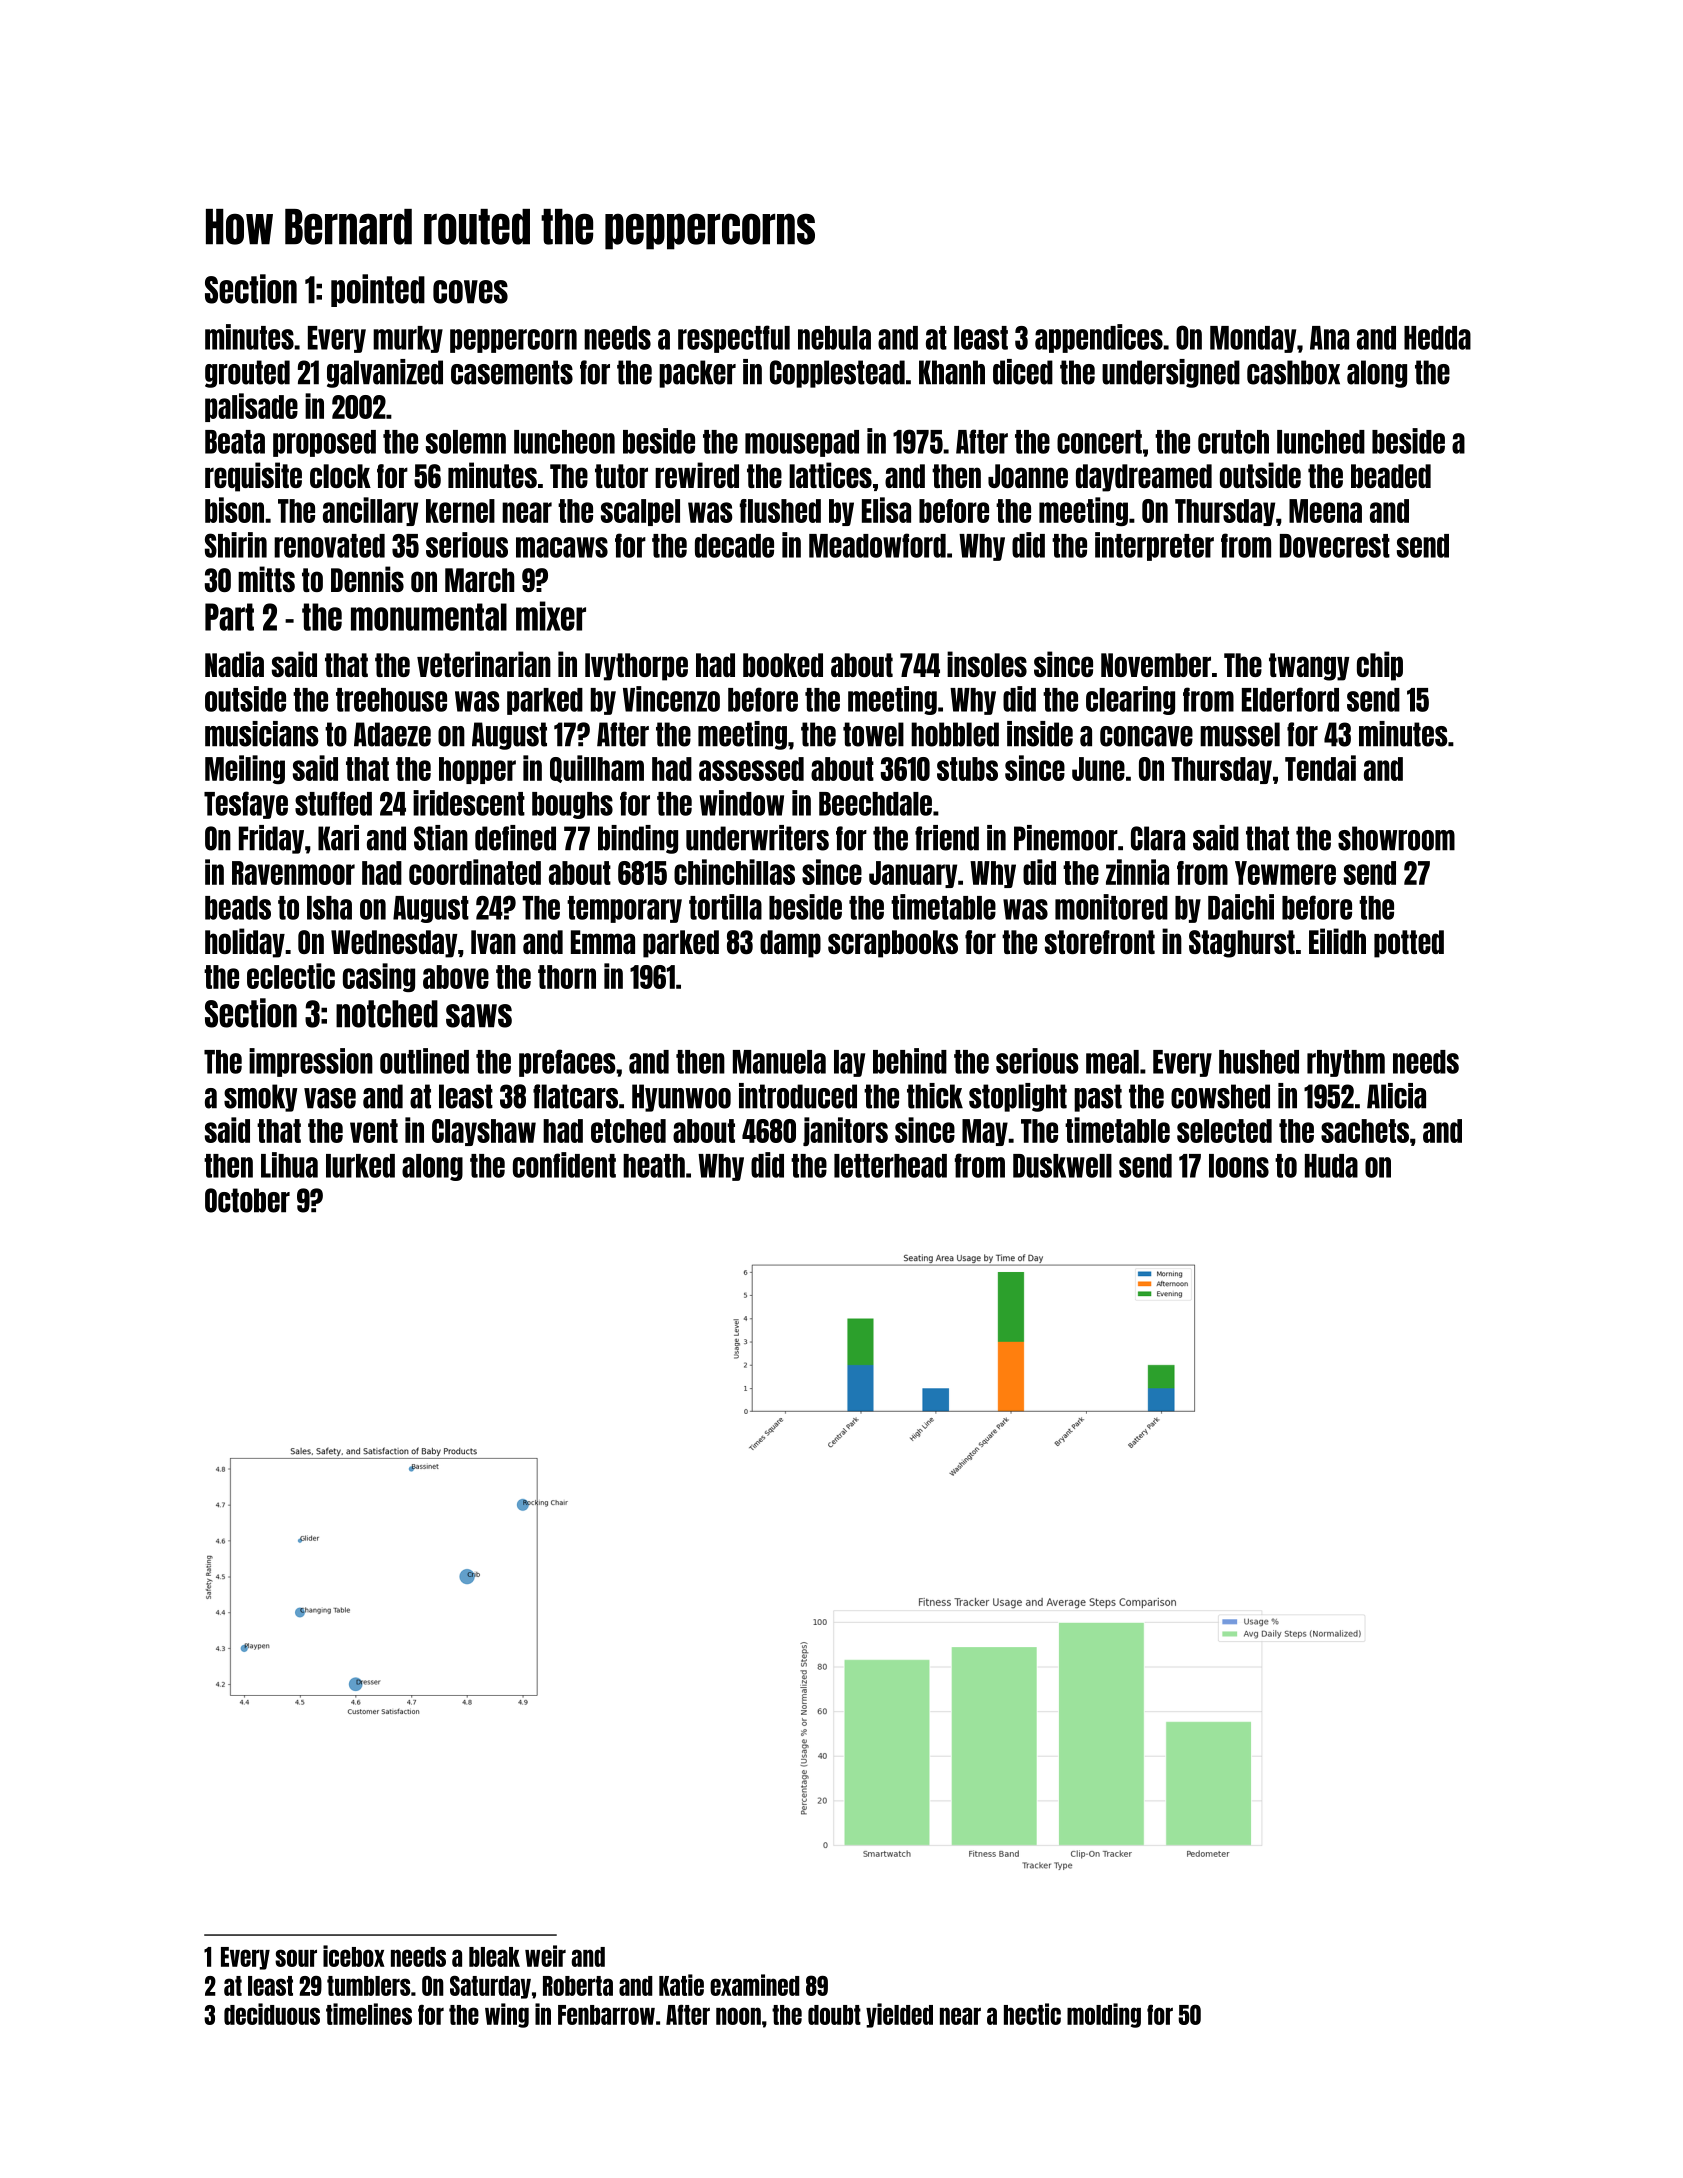  What do you see at coordinates (333, 803) in the screenshot?
I see `stuffed` at bounding box center [333, 803].
